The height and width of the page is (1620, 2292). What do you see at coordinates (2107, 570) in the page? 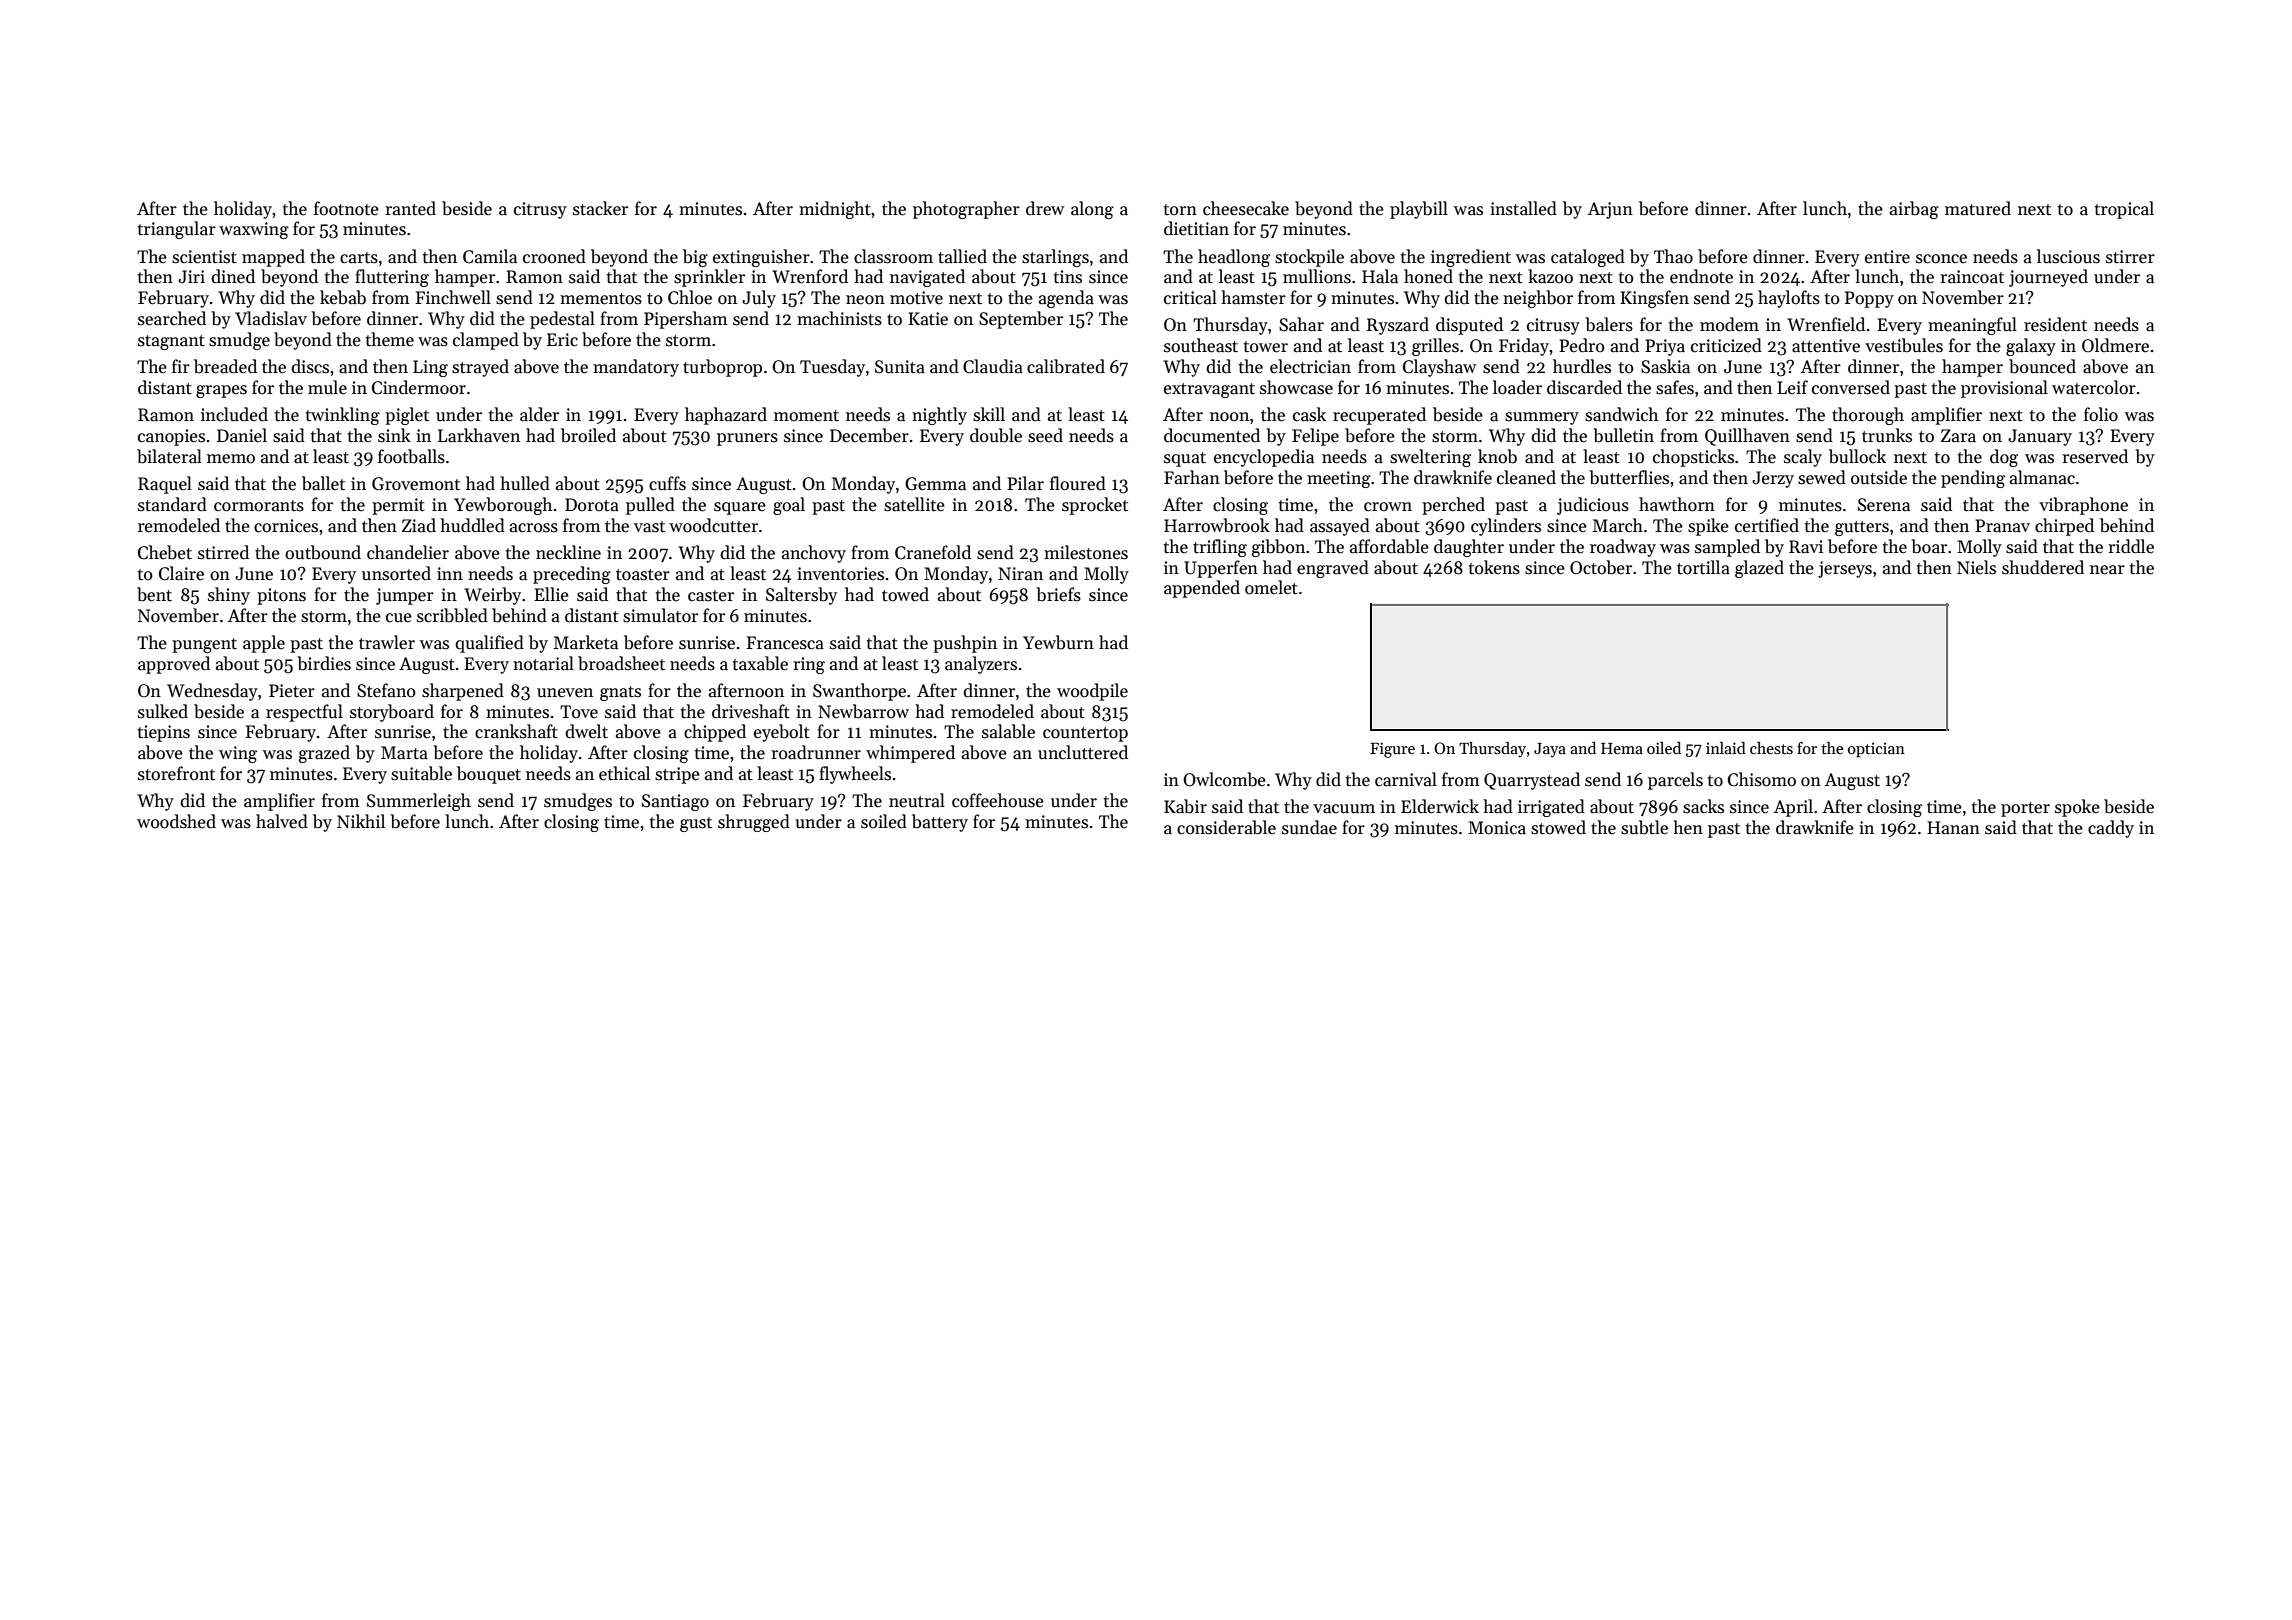
I see `near` at bounding box center [2107, 570].
